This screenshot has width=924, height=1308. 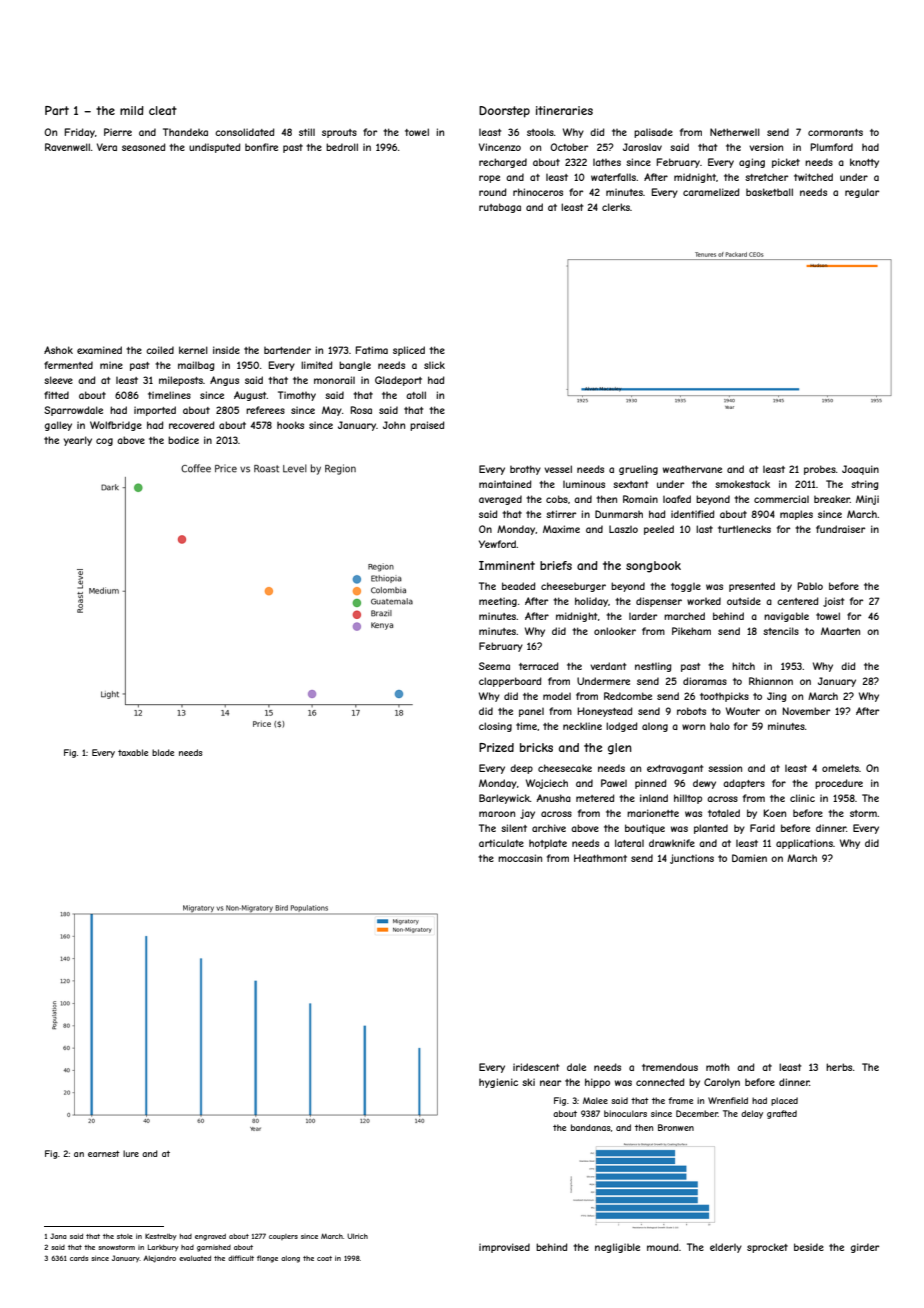 I want to click on loafed, so click(x=677, y=499).
